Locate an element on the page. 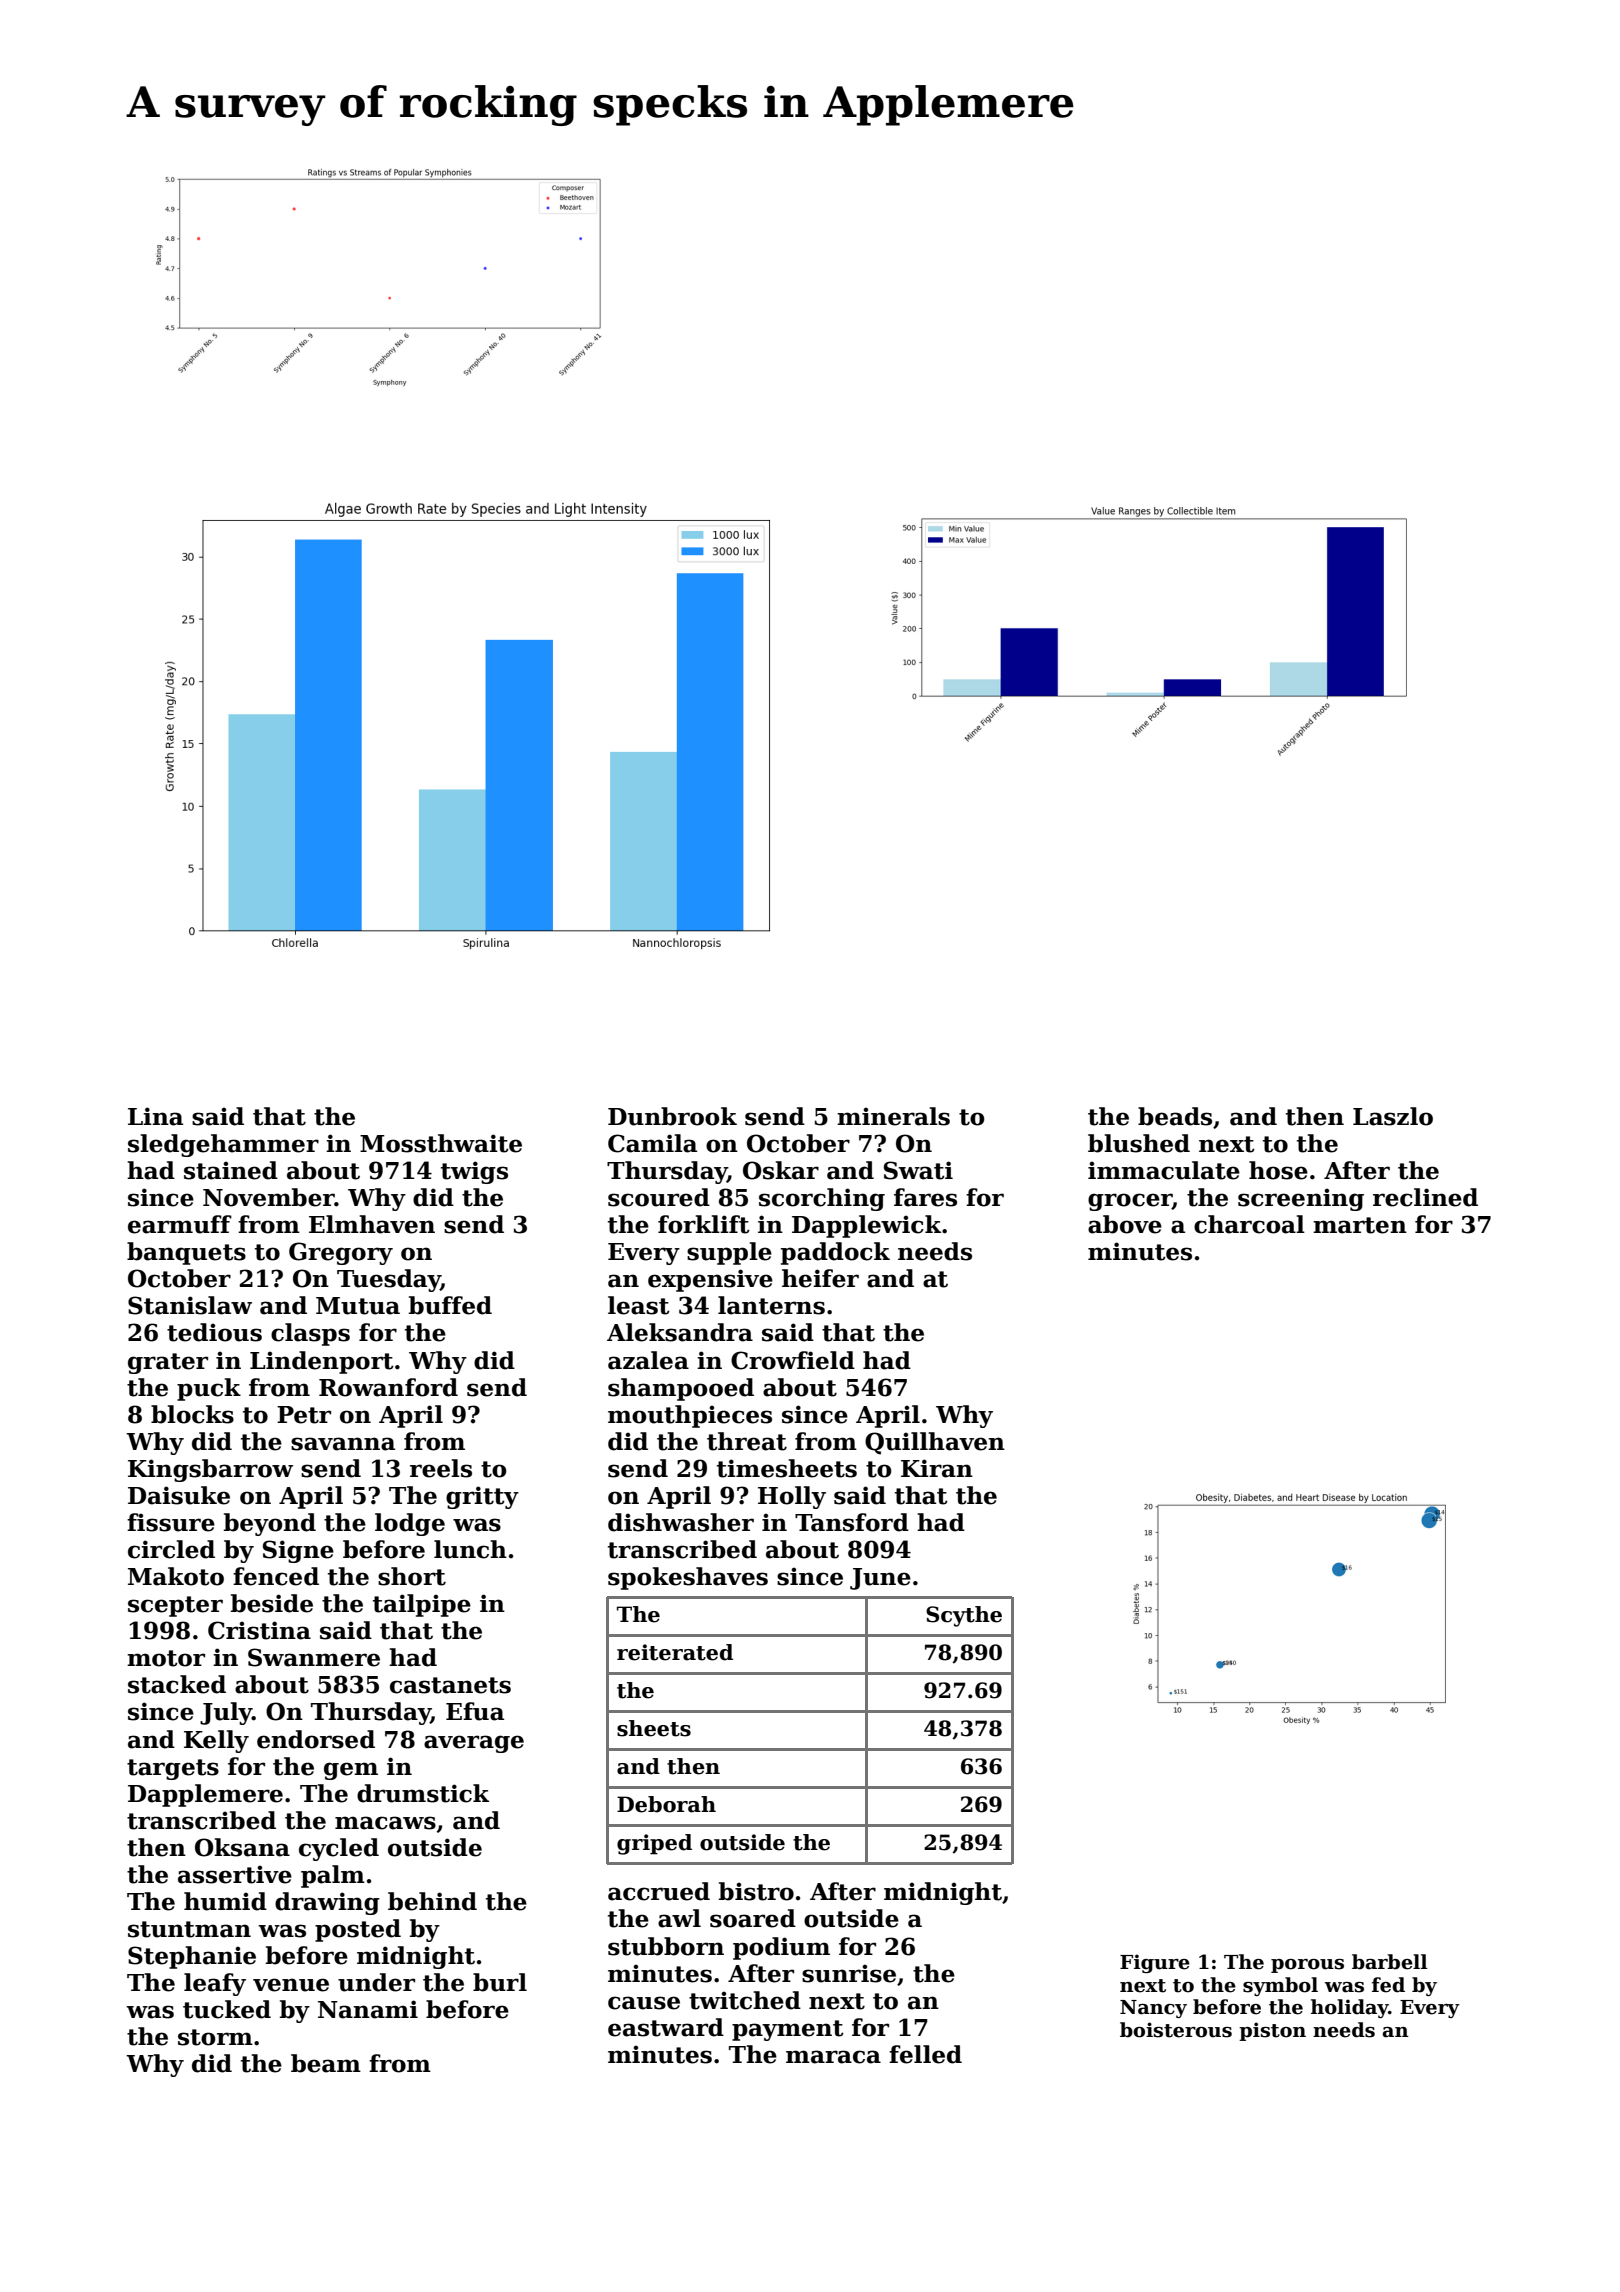  earmuff is located at coordinates (180, 1224).
